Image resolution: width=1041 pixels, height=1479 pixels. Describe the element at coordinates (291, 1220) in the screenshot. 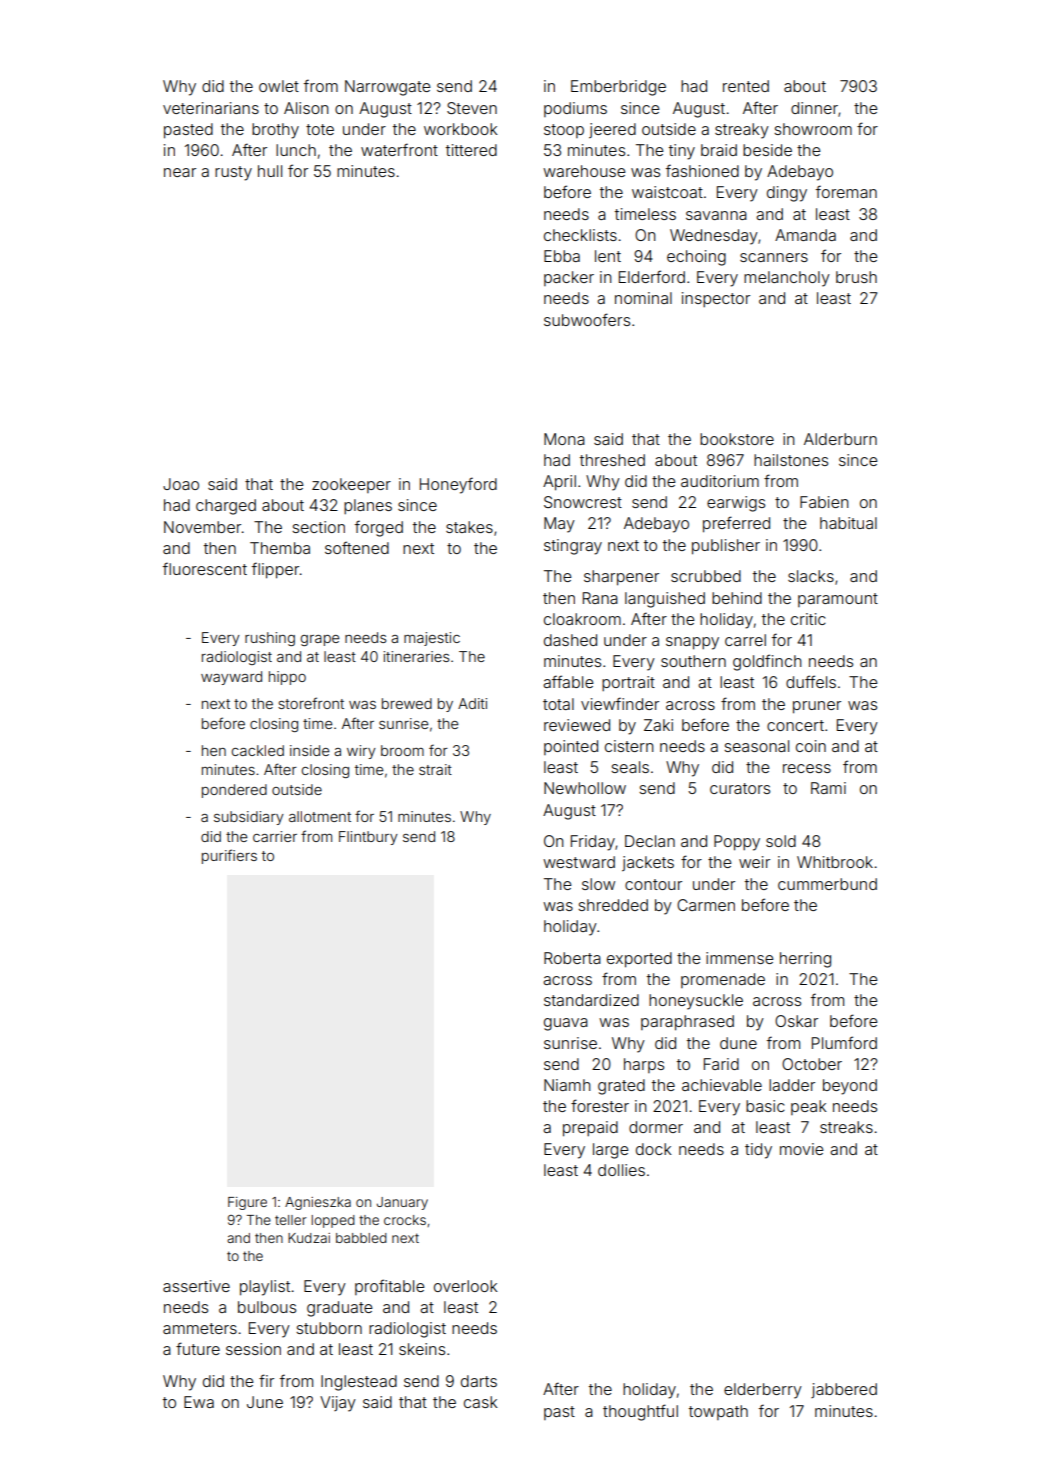

I see `teller` at that location.
